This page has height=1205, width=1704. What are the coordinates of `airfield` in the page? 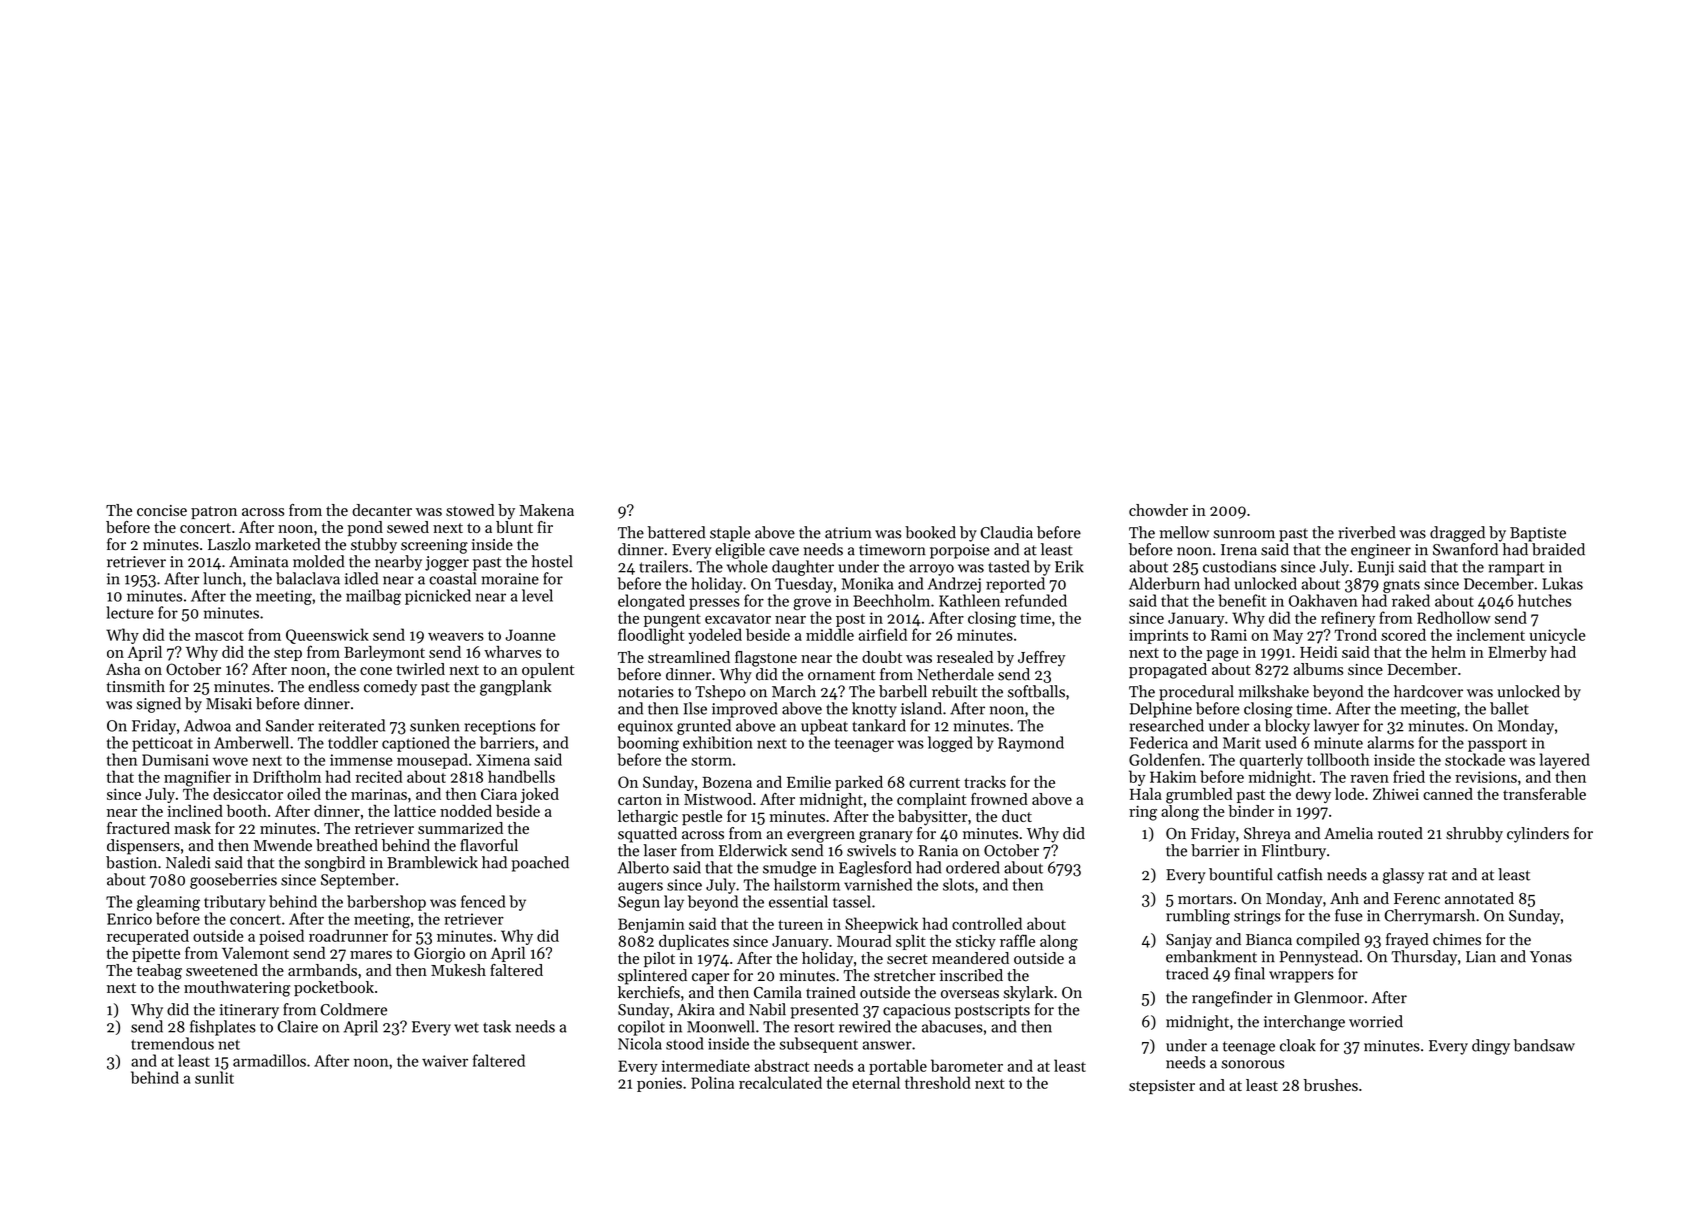 It's located at (883, 634).
